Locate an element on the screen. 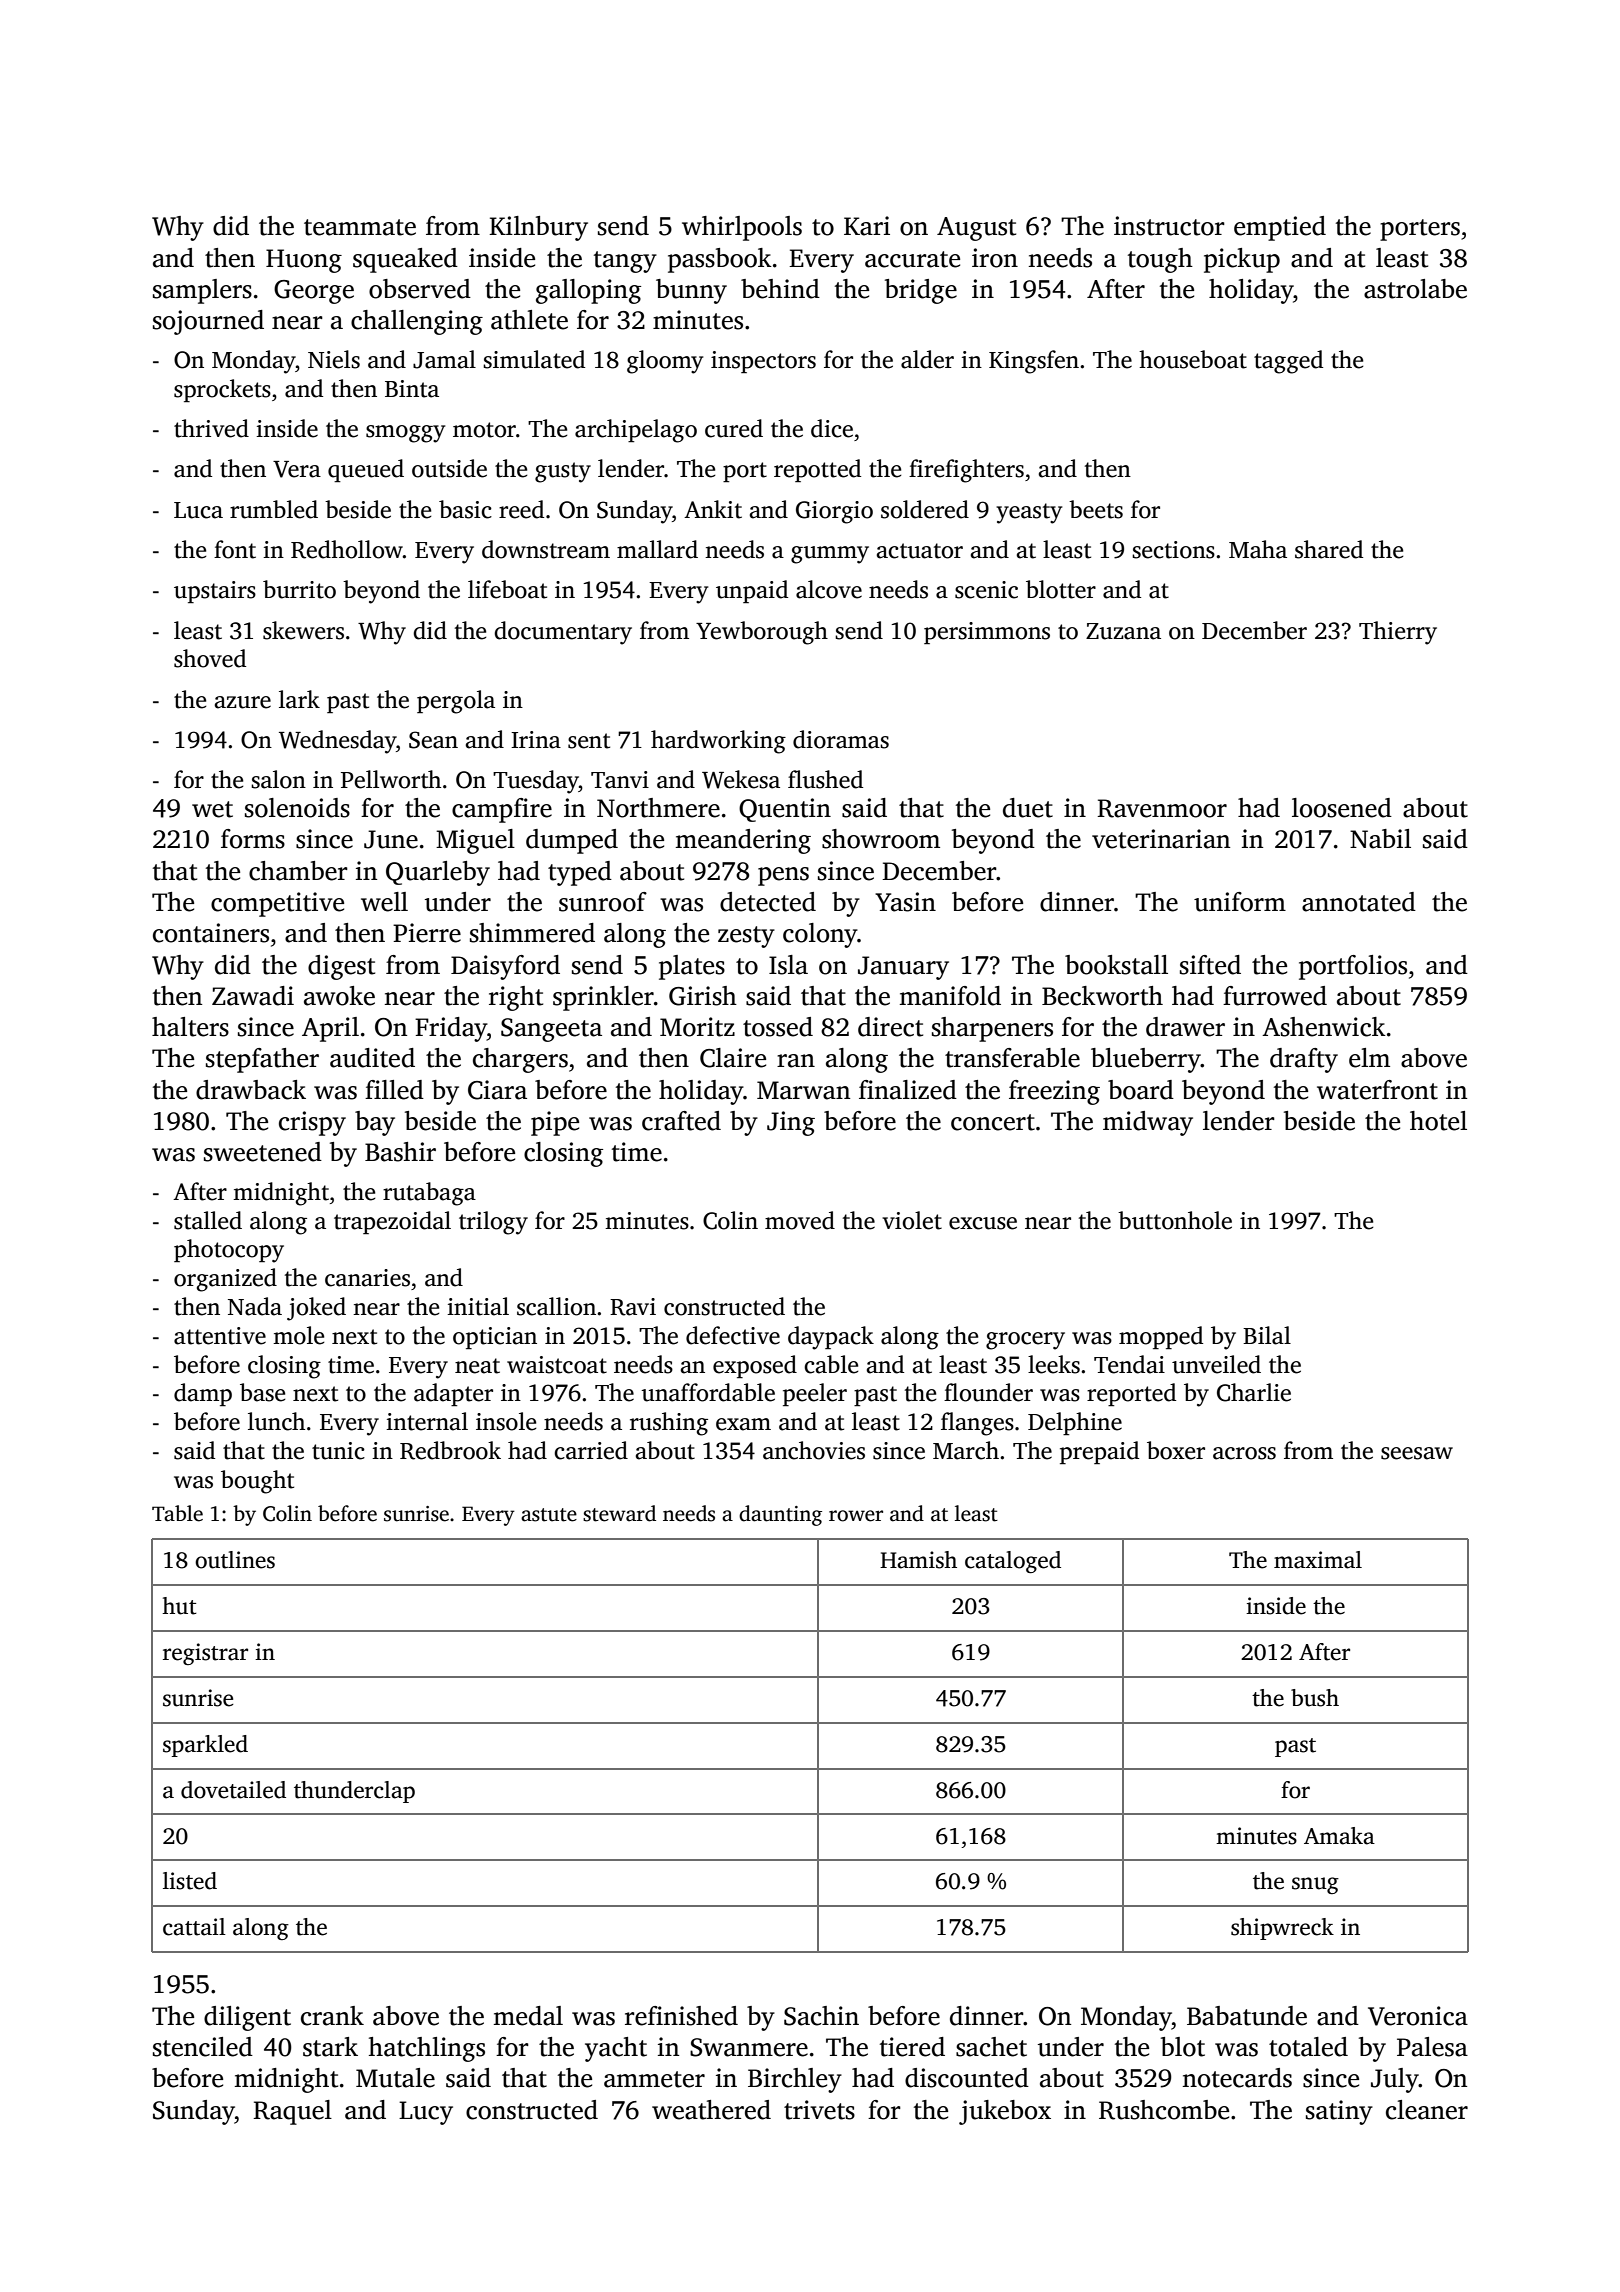  meandering is located at coordinates (743, 841).
